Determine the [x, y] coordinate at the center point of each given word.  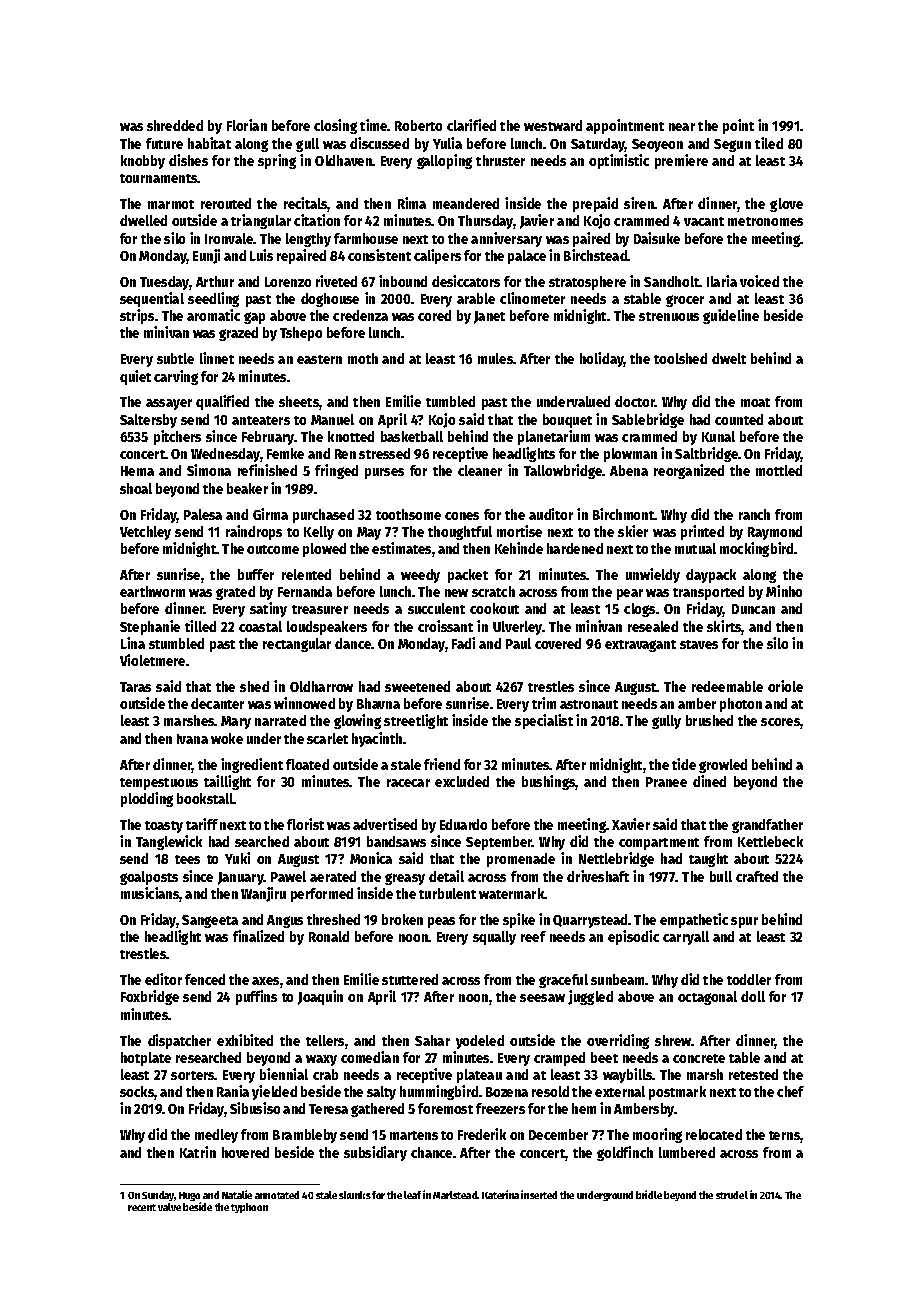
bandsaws [396, 841]
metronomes [765, 221]
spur [744, 922]
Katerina [500, 1194]
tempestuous [159, 784]
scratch [493, 591]
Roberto [418, 125]
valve [169, 1207]
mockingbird [756, 549]
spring [277, 161]
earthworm [152, 591]
